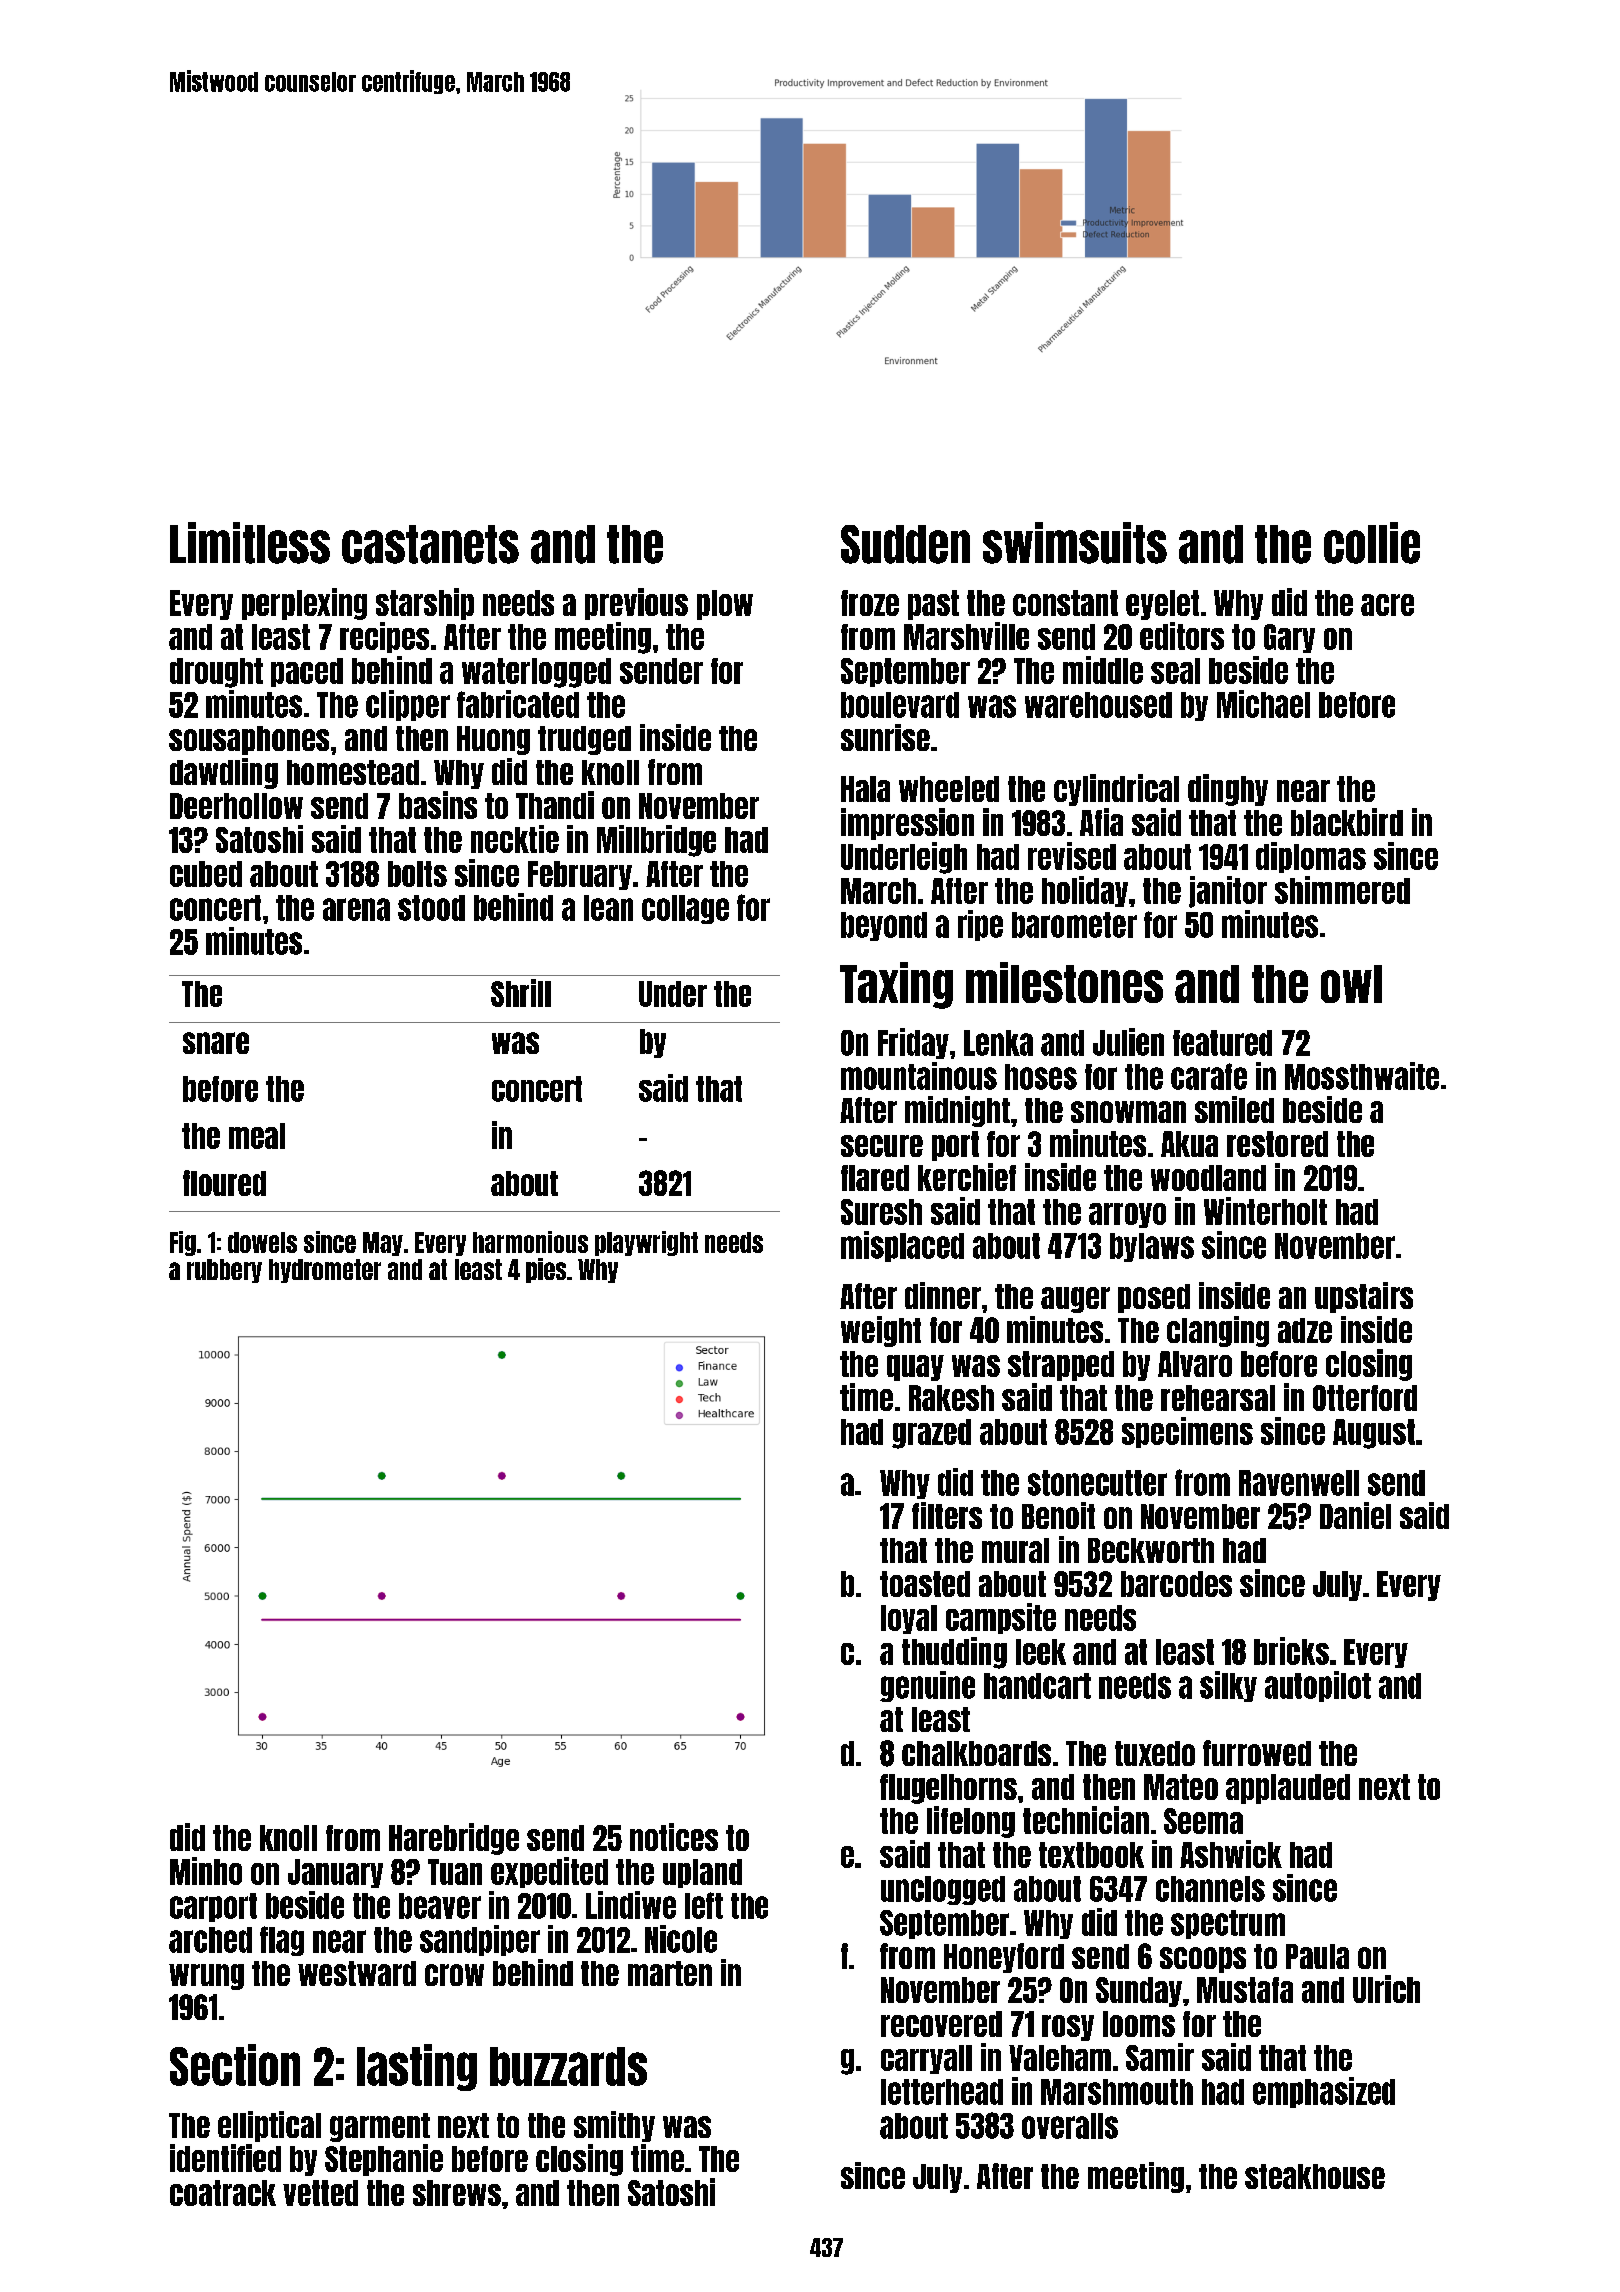 This image has height=2292, width=1620. What do you see at coordinates (250, 543) in the image?
I see `Limitless` at bounding box center [250, 543].
